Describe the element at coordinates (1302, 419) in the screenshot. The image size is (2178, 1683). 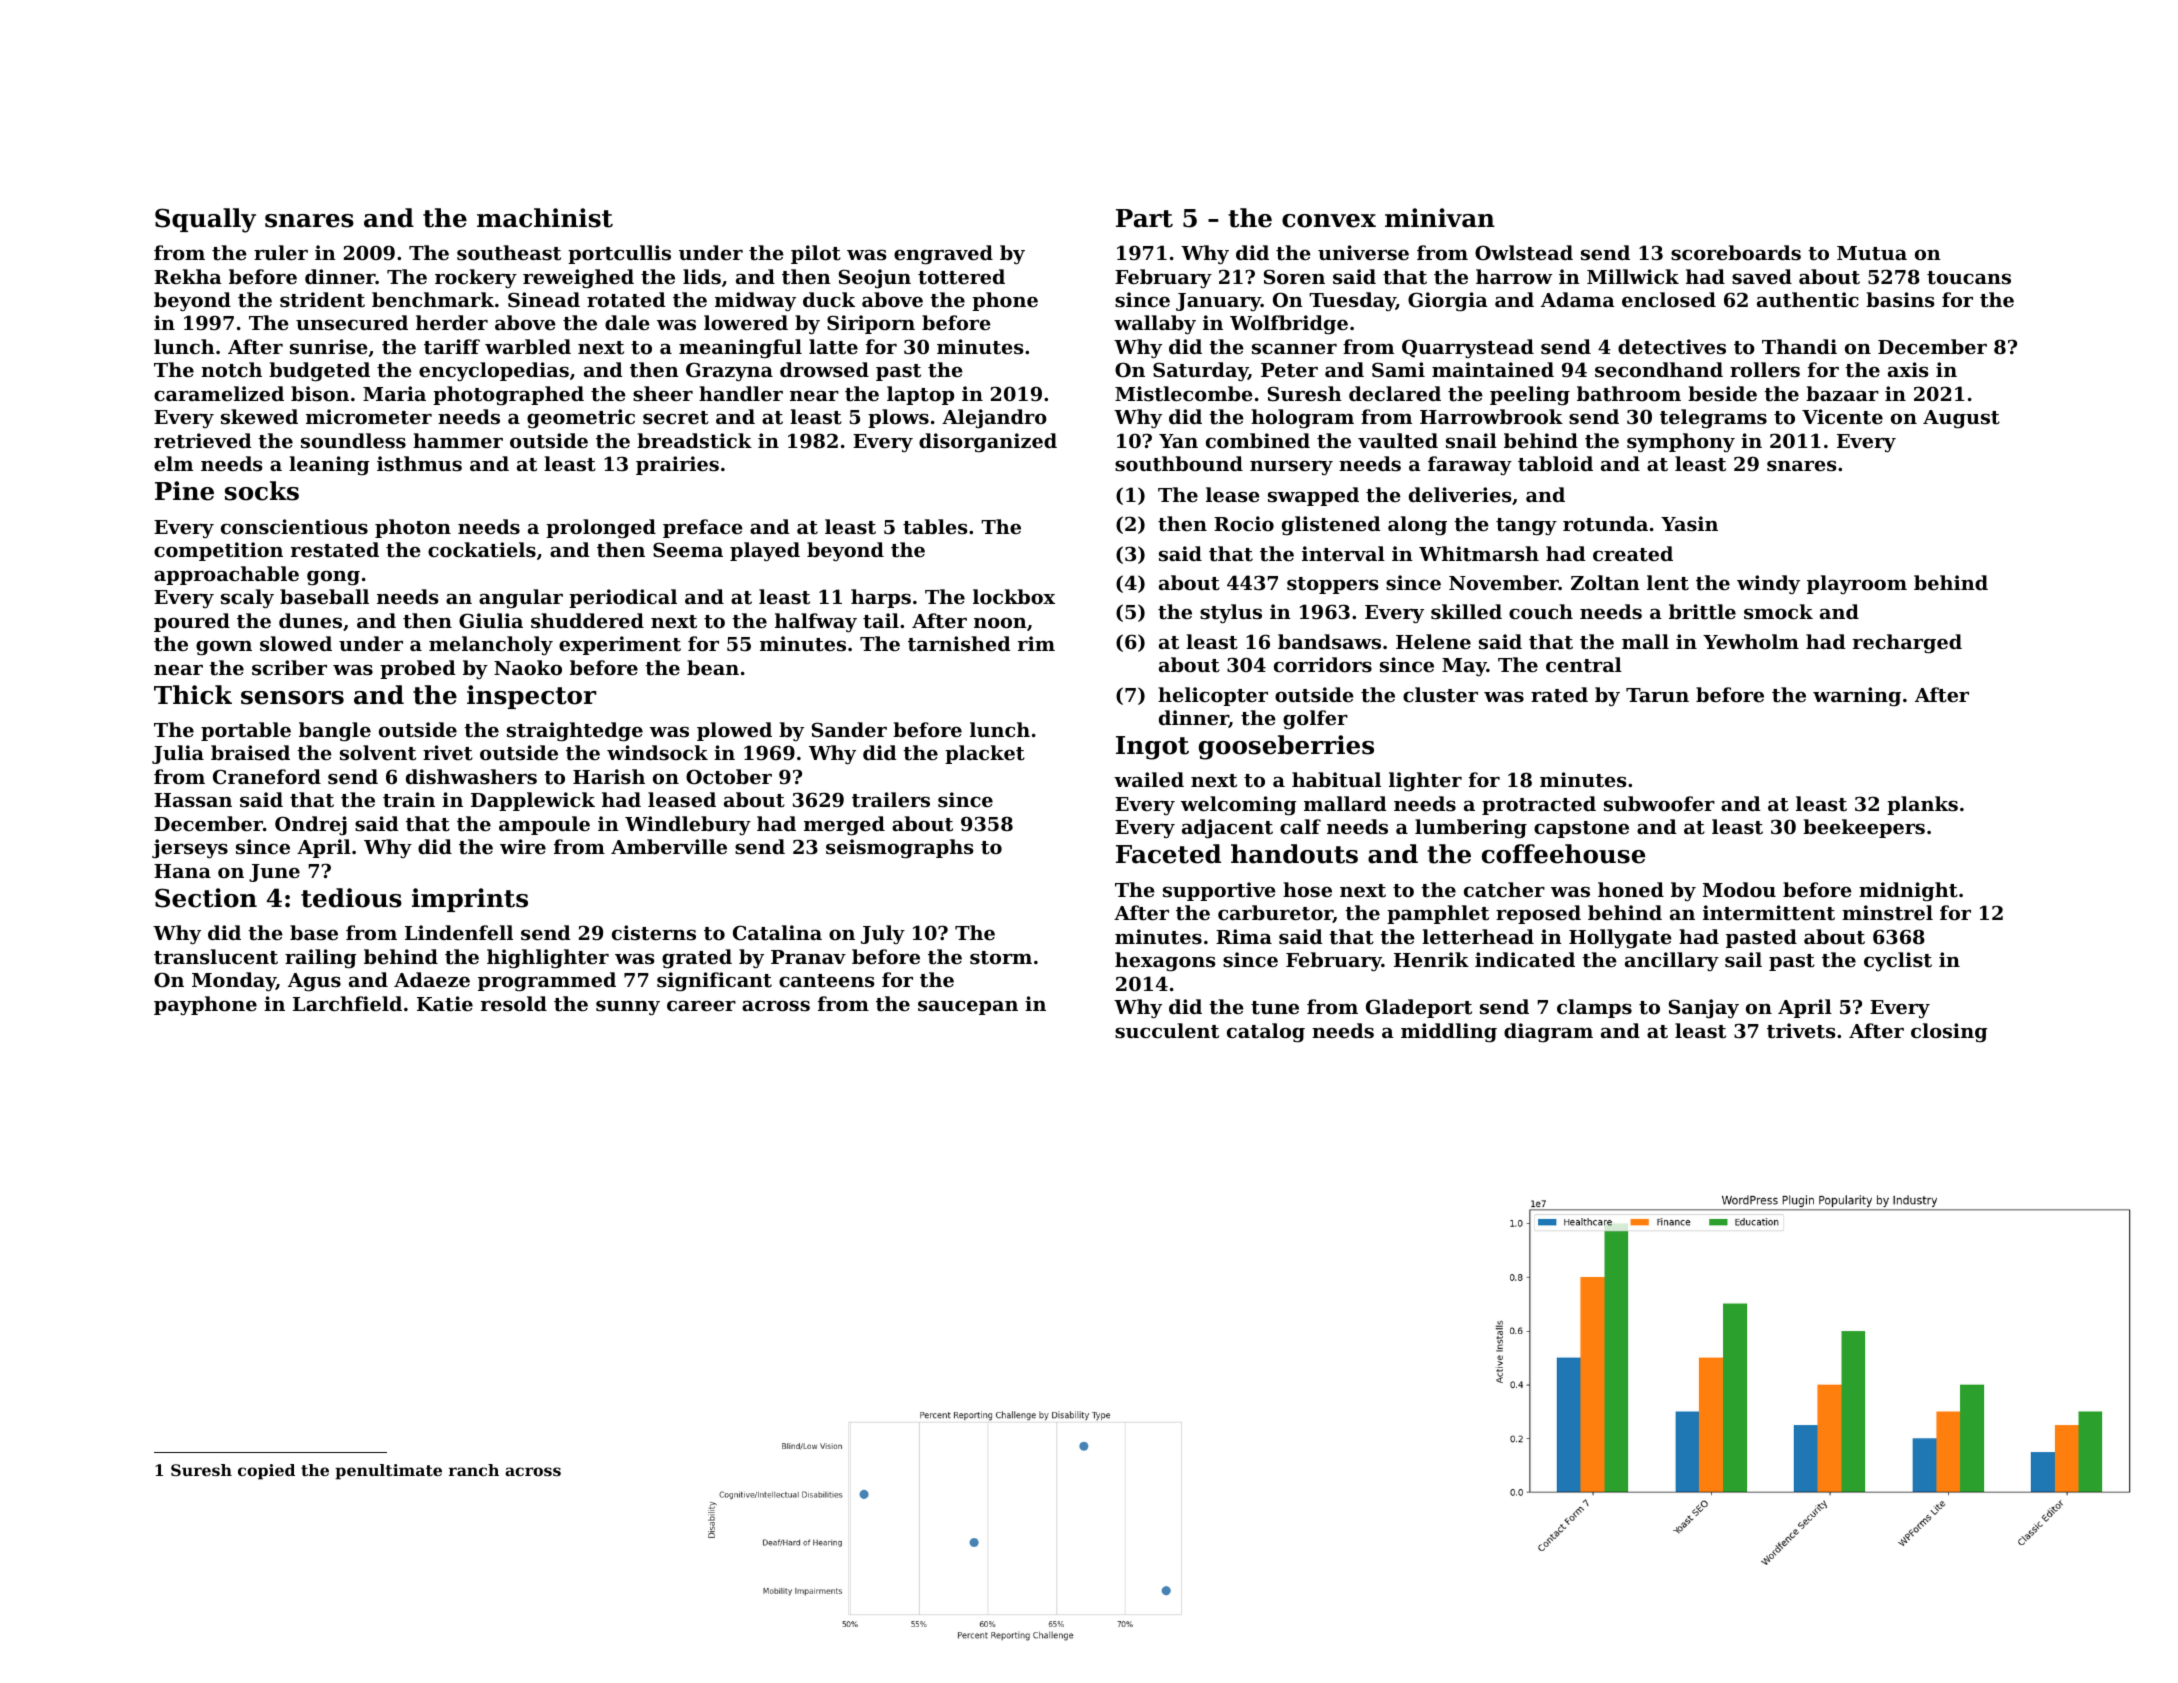
I see `hologram` at that location.
